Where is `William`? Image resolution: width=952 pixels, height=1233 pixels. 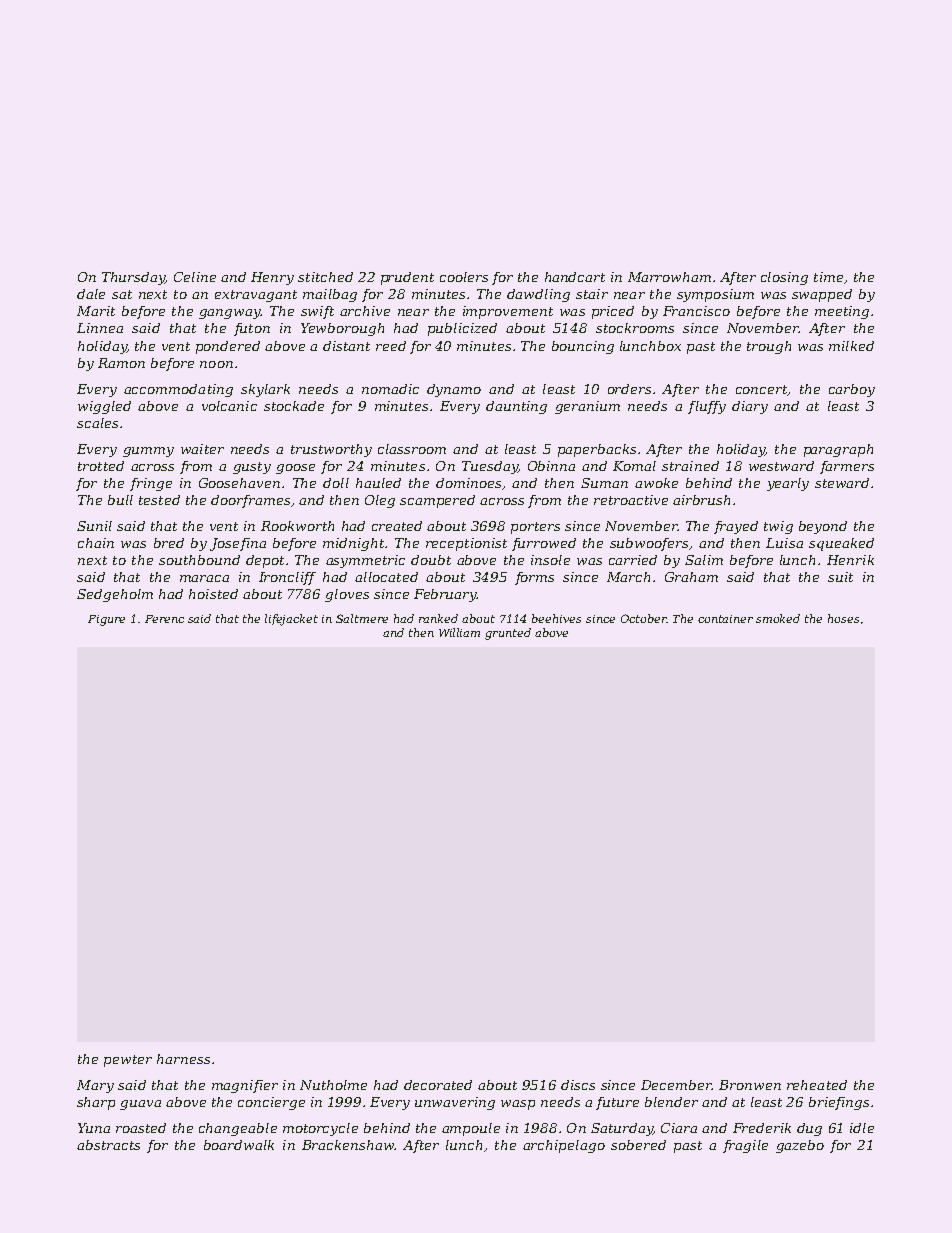 William is located at coordinates (459, 632).
